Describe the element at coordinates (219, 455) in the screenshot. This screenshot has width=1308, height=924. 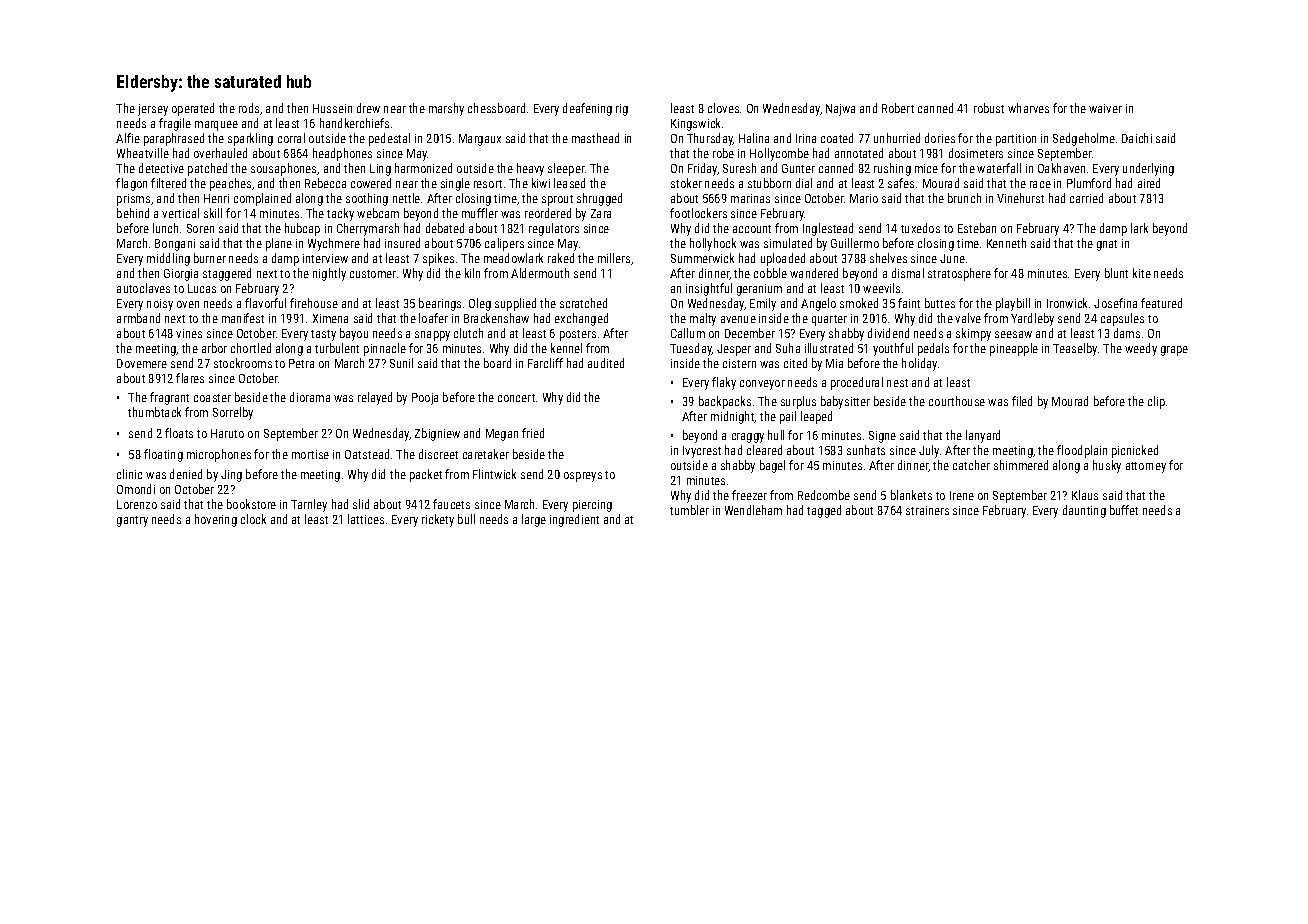
I see `microphones` at that location.
